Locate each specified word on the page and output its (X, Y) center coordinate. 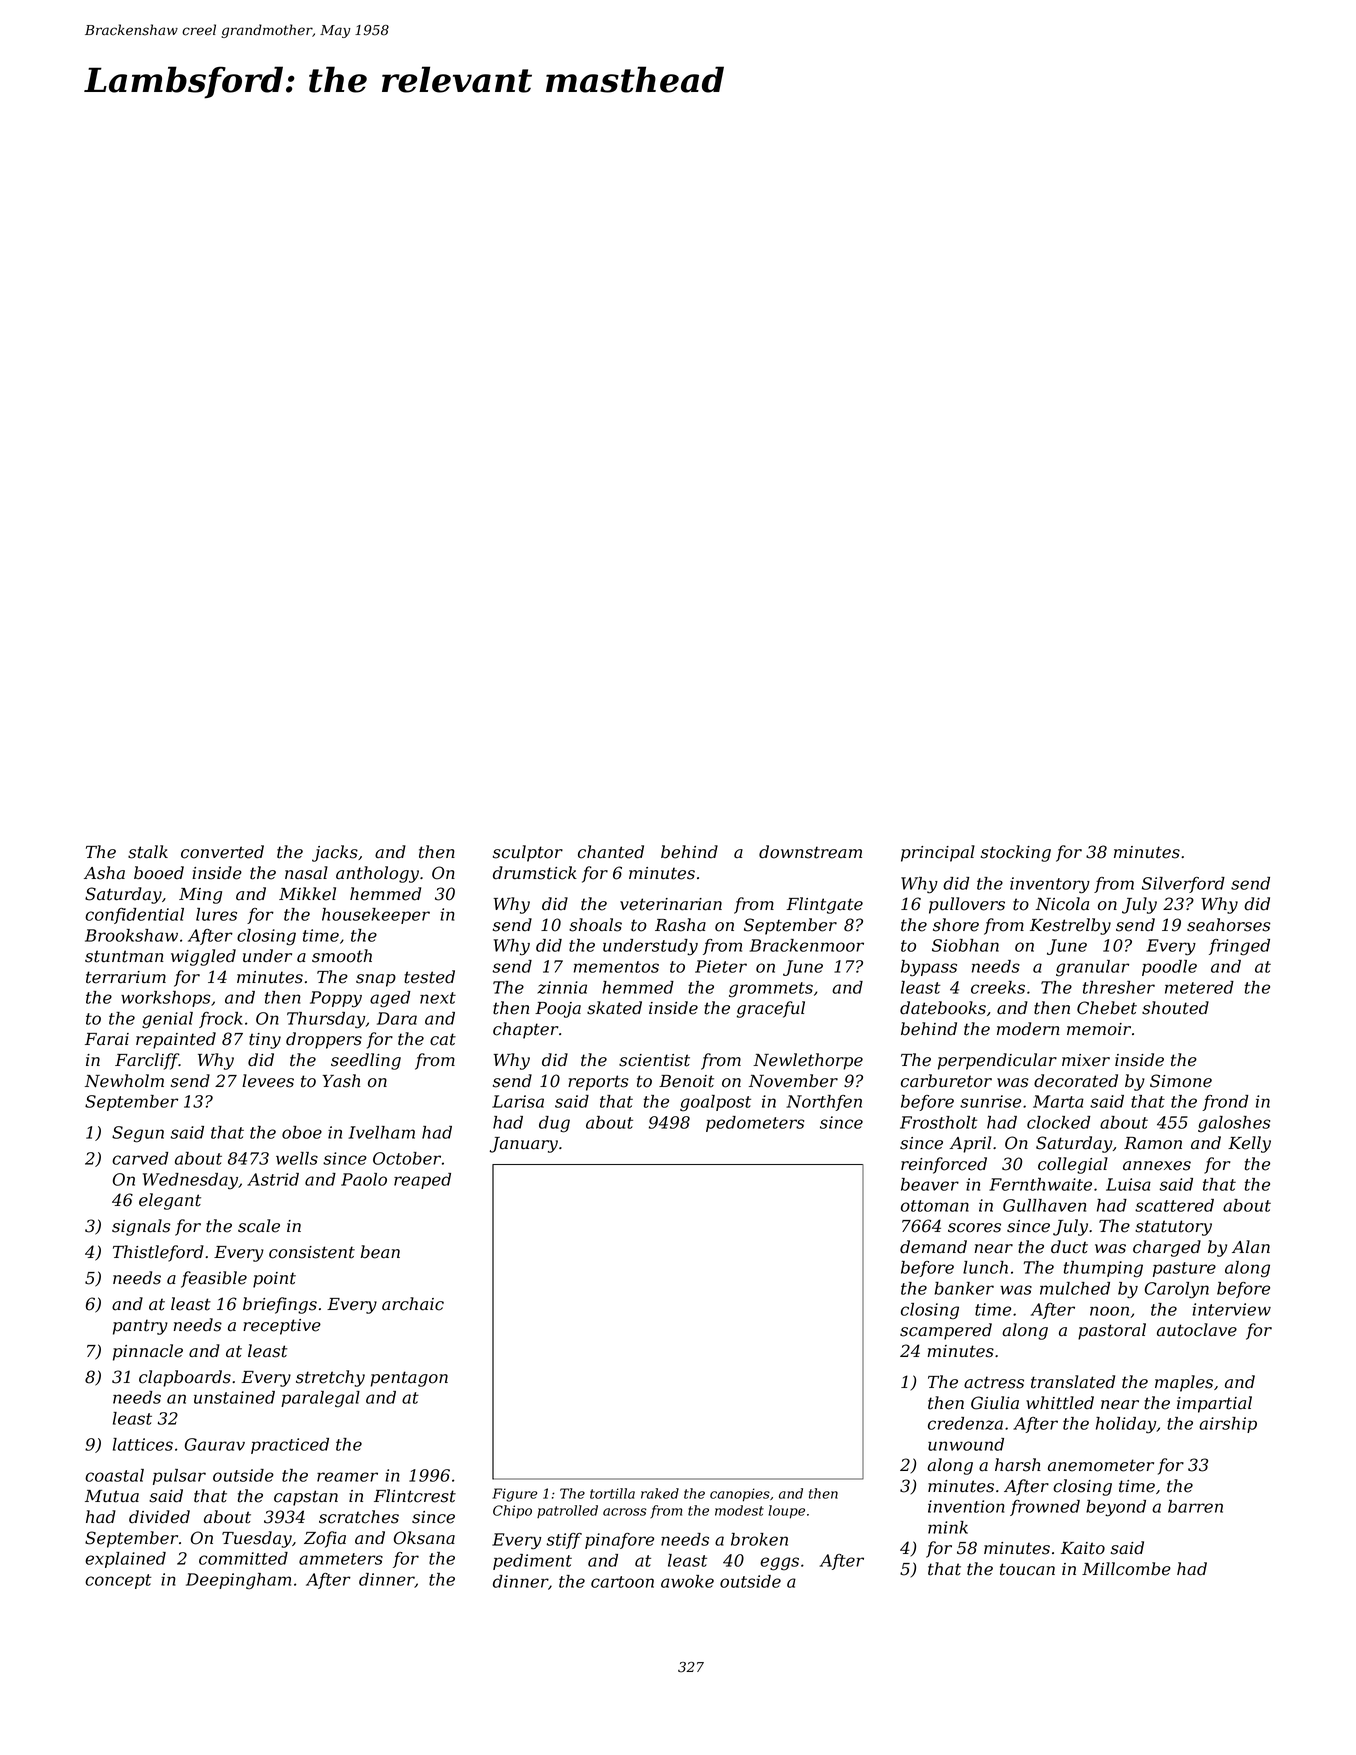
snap (376, 980)
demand (933, 1247)
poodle (1169, 968)
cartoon (622, 1582)
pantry (140, 1327)
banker (964, 1288)
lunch (985, 1267)
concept (118, 1581)
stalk (148, 852)
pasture (1184, 1269)
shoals (595, 925)
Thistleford (158, 1253)
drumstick (535, 873)
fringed (1239, 947)
